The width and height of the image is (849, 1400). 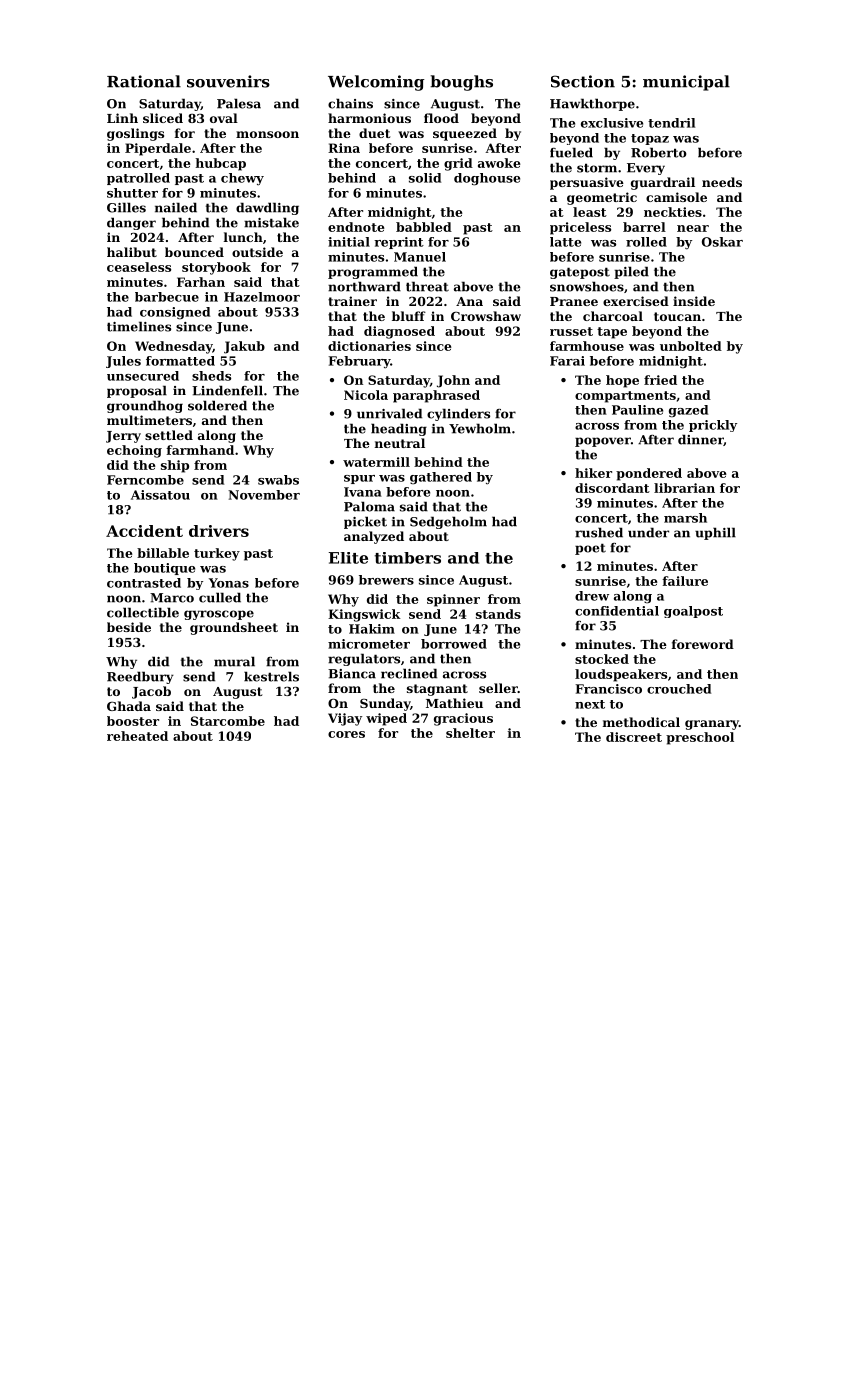 What do you see at coordinates (359, 362) in the image?
I see `February` at bounding box center [359, 362].
